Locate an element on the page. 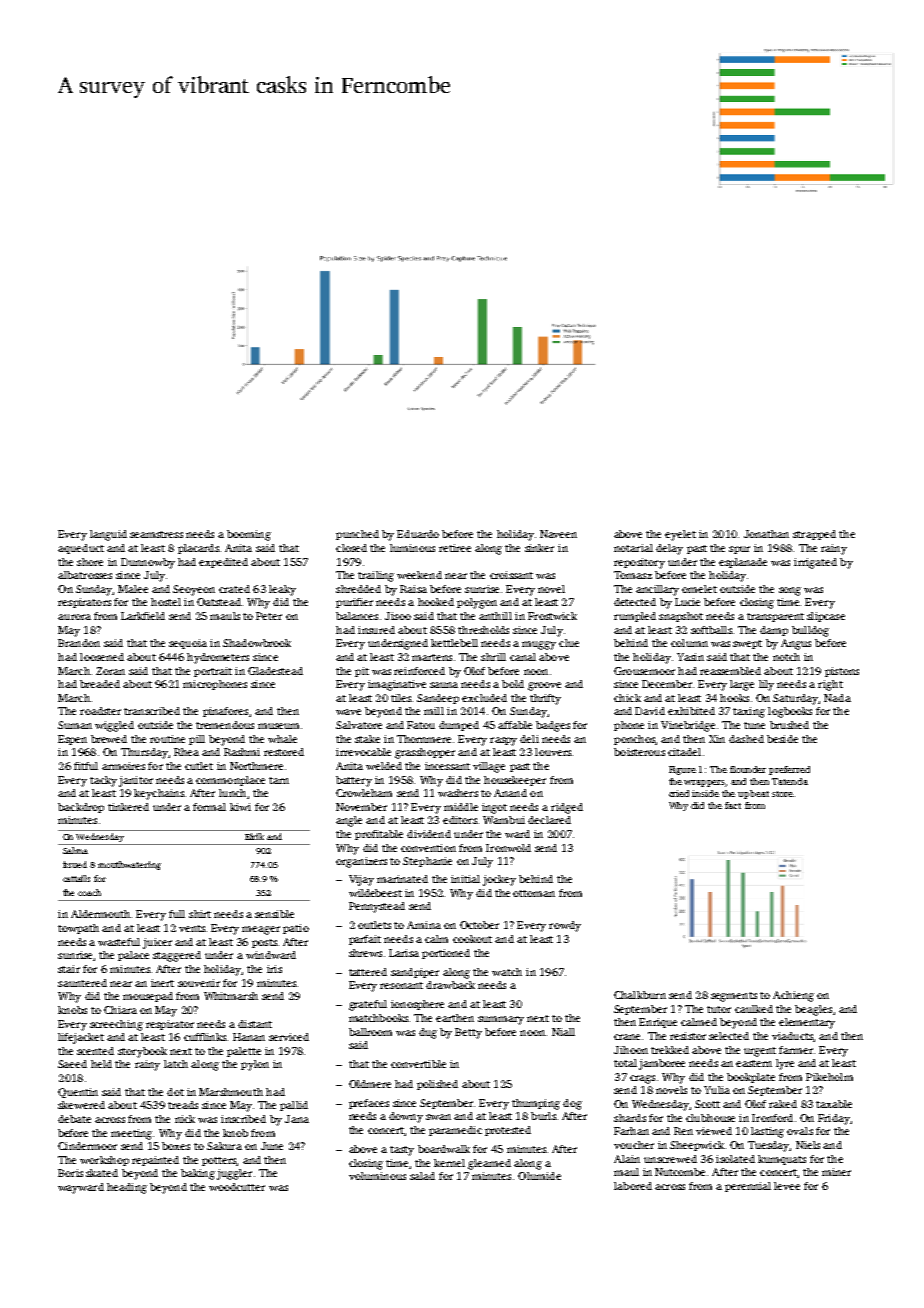 Image resolution: width=924 pixels, height=1308 pixels. Boris is located at coordinates (70, 1173).
